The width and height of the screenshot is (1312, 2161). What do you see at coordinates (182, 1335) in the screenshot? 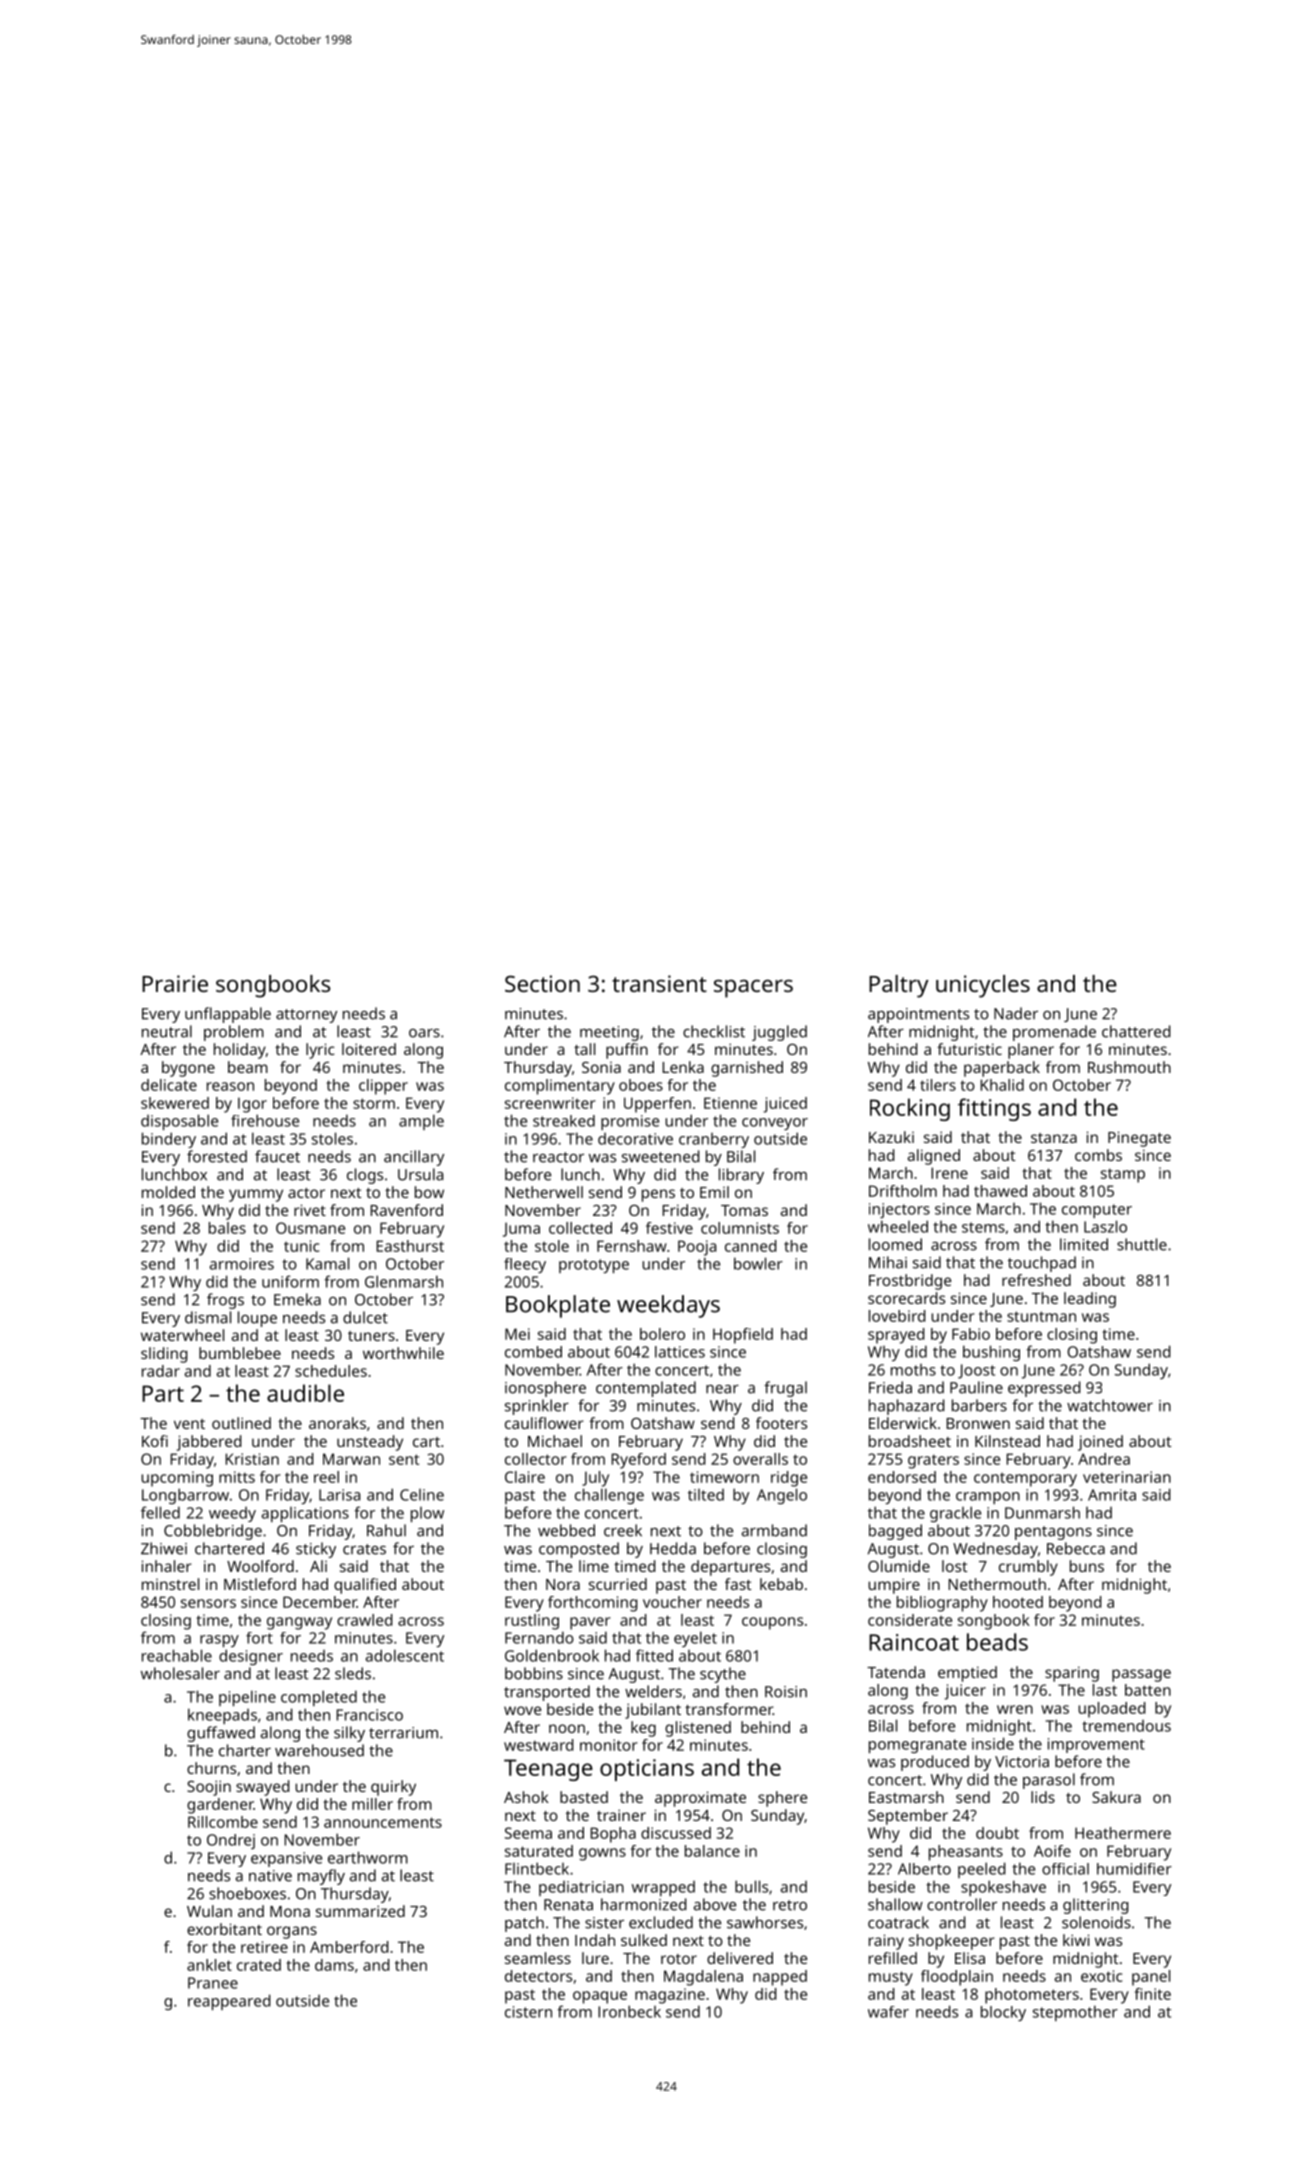
I see `waterwheel` at bounding box center [182, 1335].
